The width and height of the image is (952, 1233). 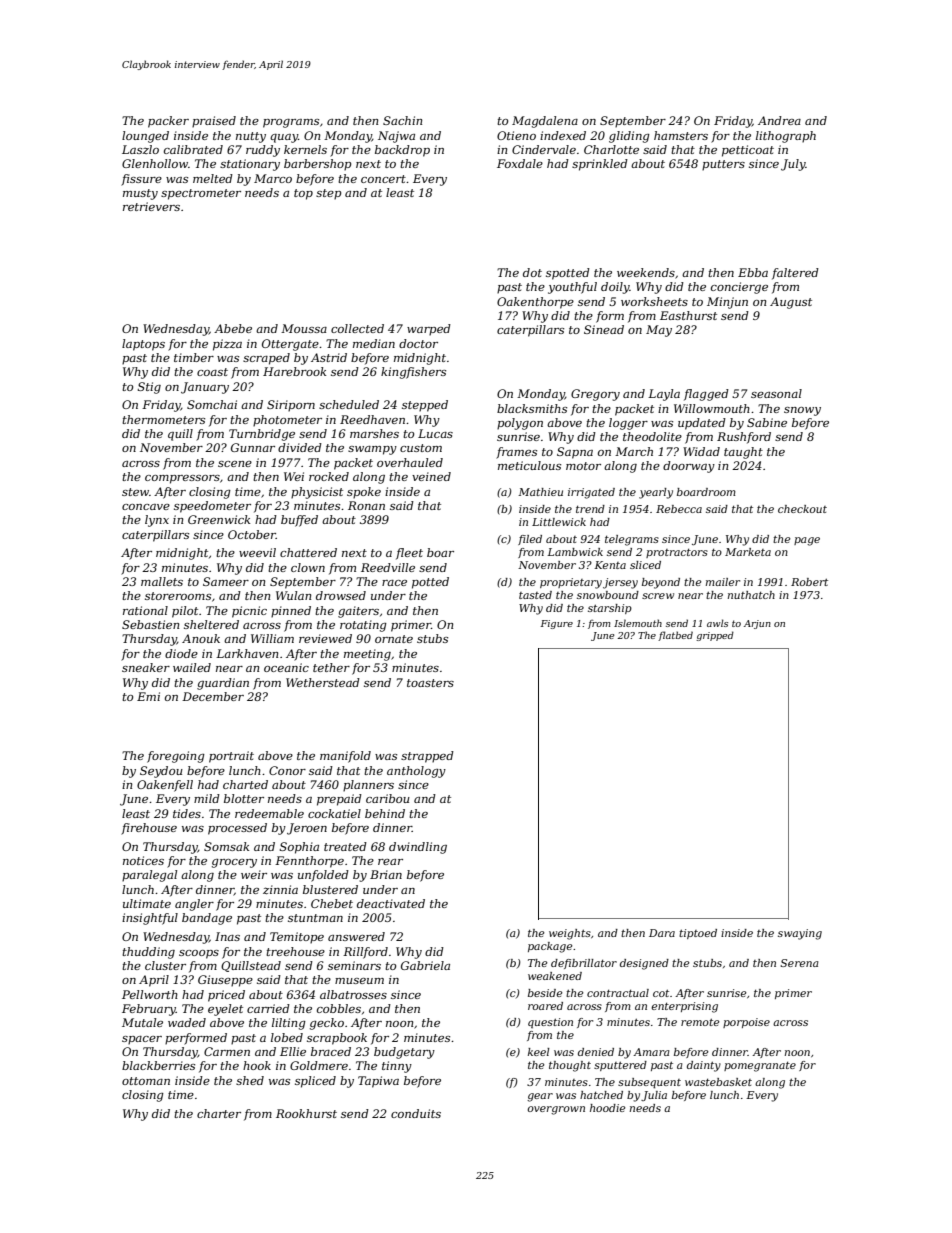 What do you see at coordinates (679, 509) in the image?
I see `Rebecca` at bounding box center [679, 509].
